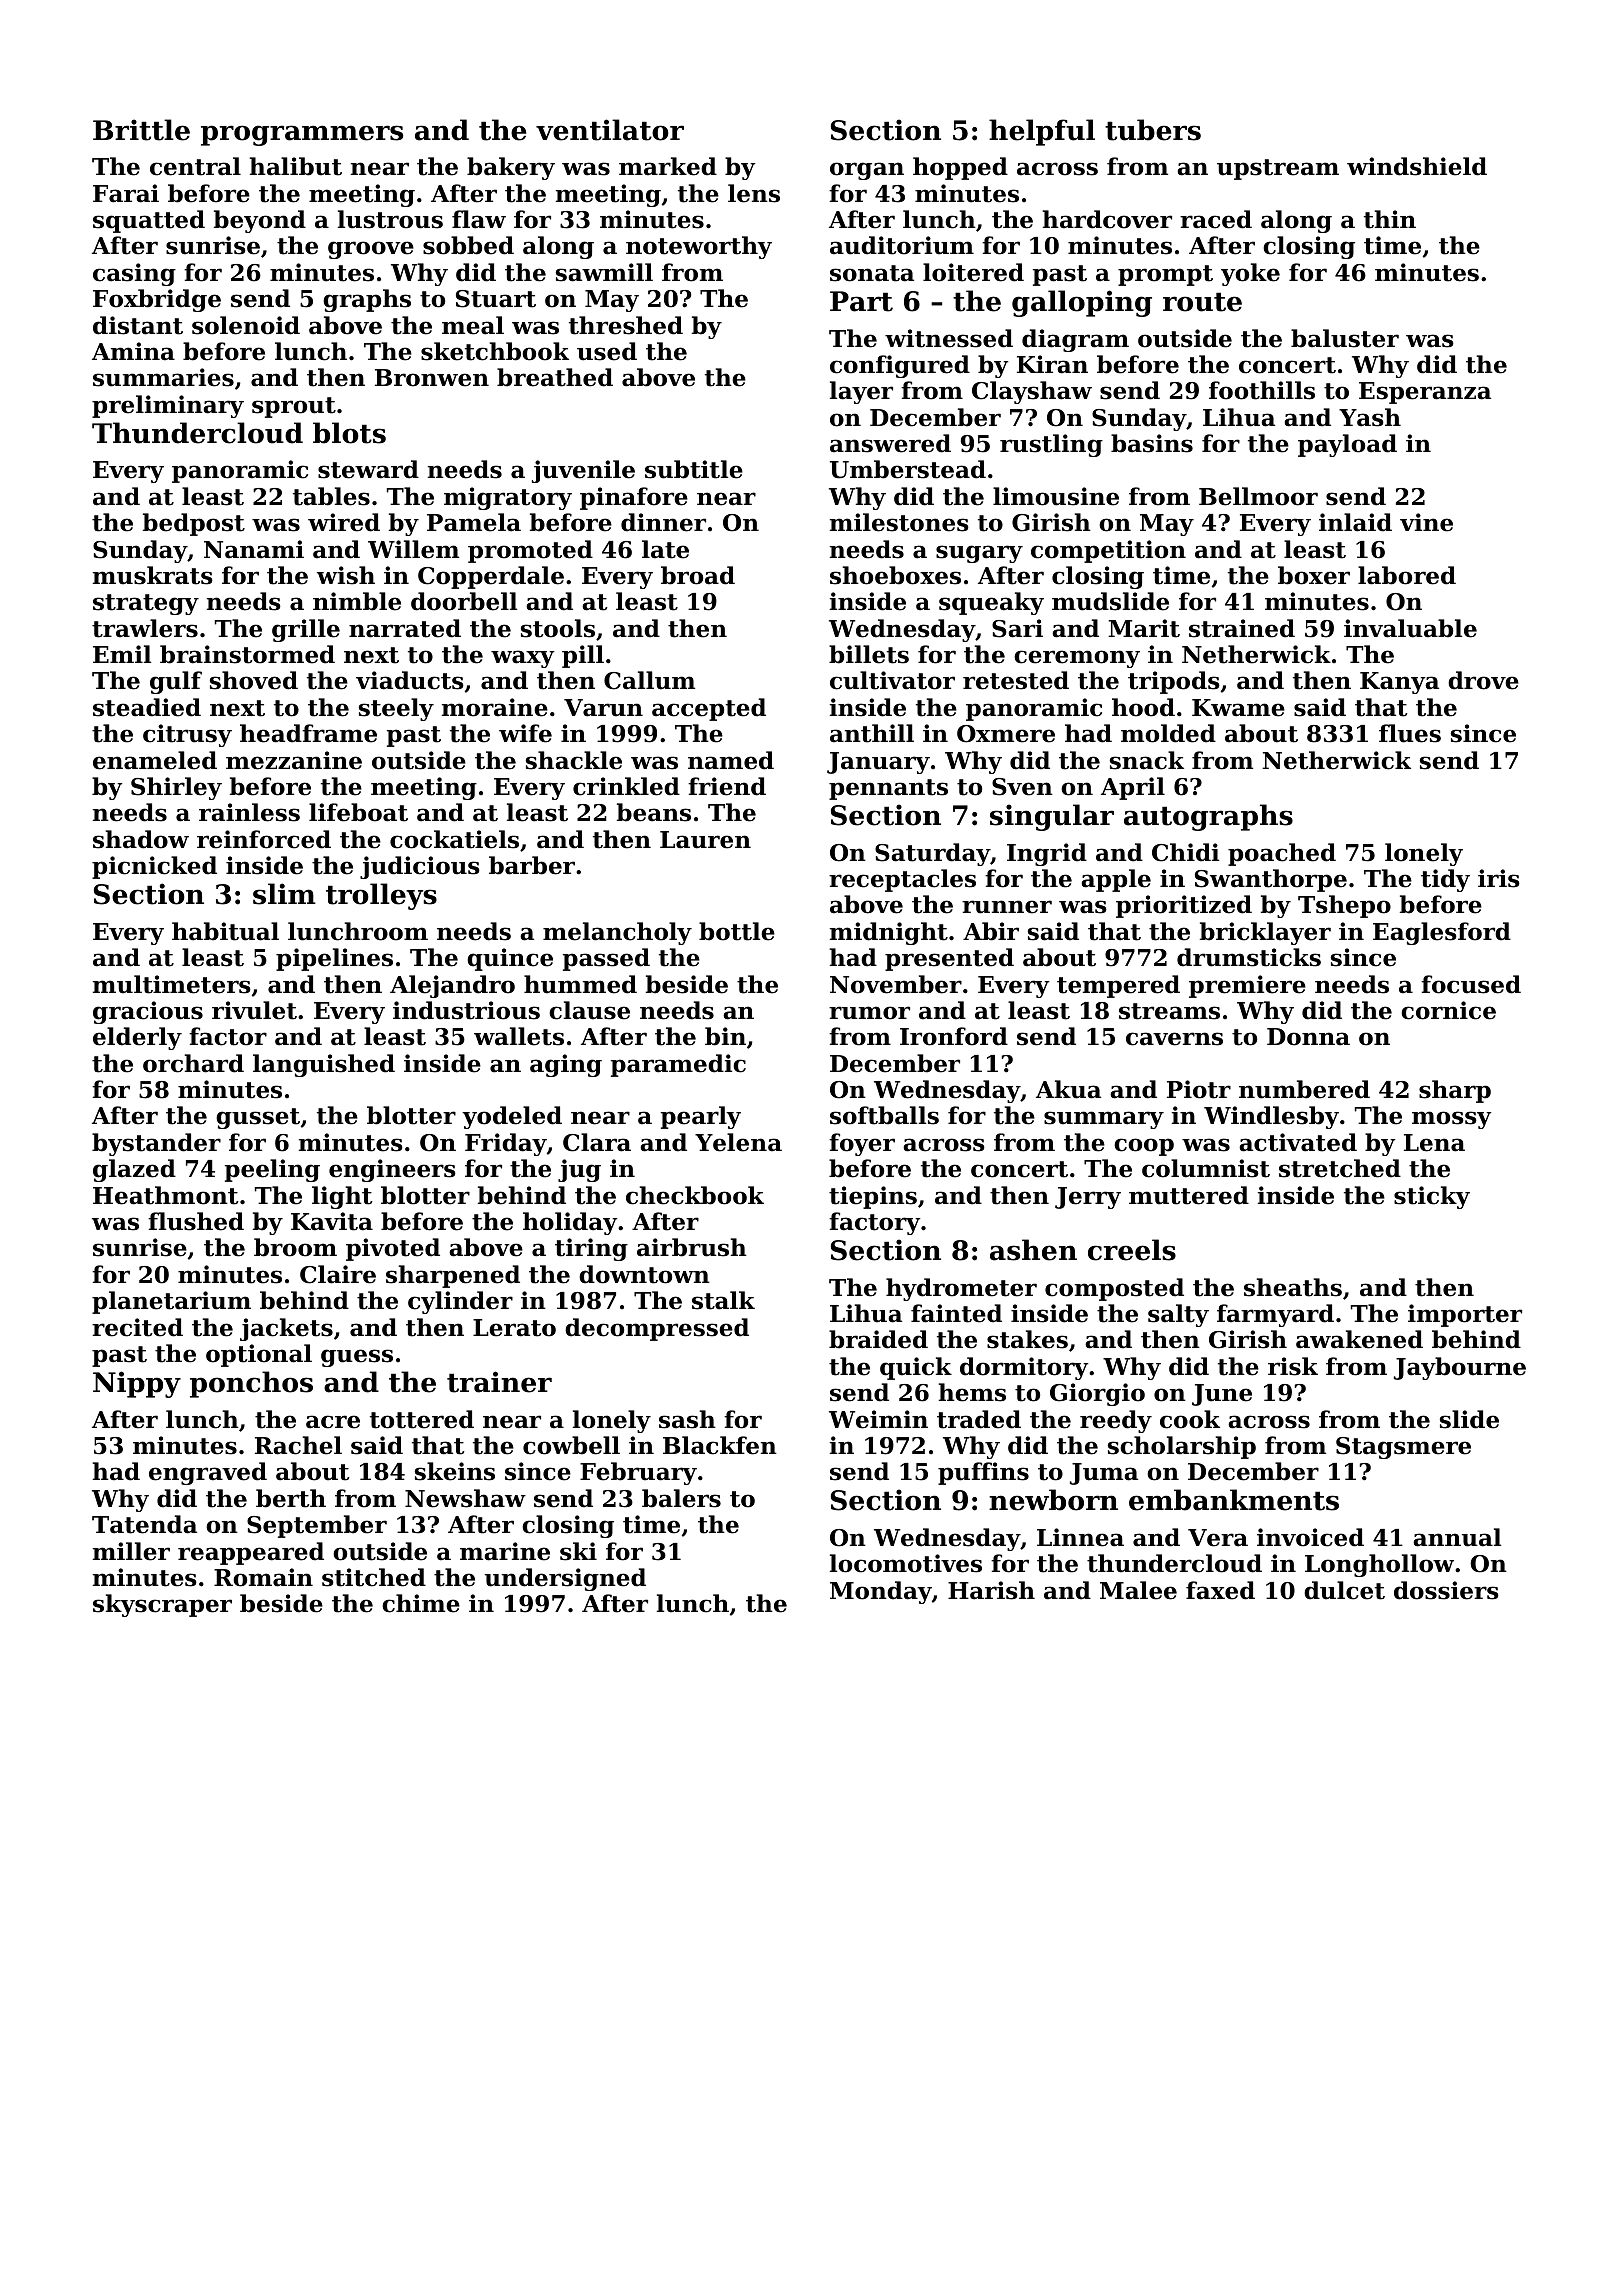 The image size is (1620, 2292). I want to click on Brittle, so click(141, 130).
